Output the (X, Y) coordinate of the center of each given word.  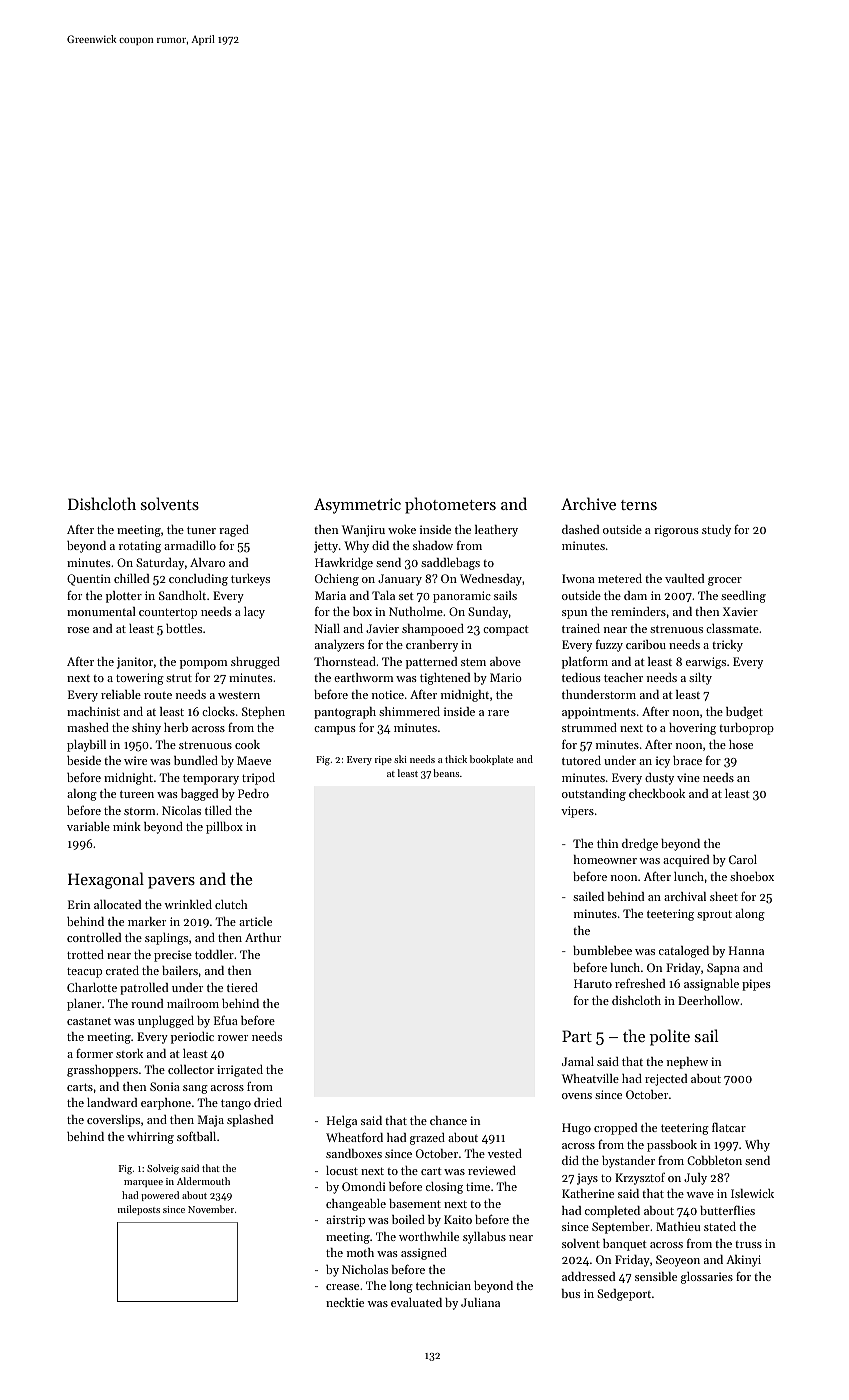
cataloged (684, 952)
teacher (623, 677)
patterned (431, 663)
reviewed (492, 1170)
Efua (226, 1020)
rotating (140, 547)
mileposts (139, 1210)
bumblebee (602, 950)
